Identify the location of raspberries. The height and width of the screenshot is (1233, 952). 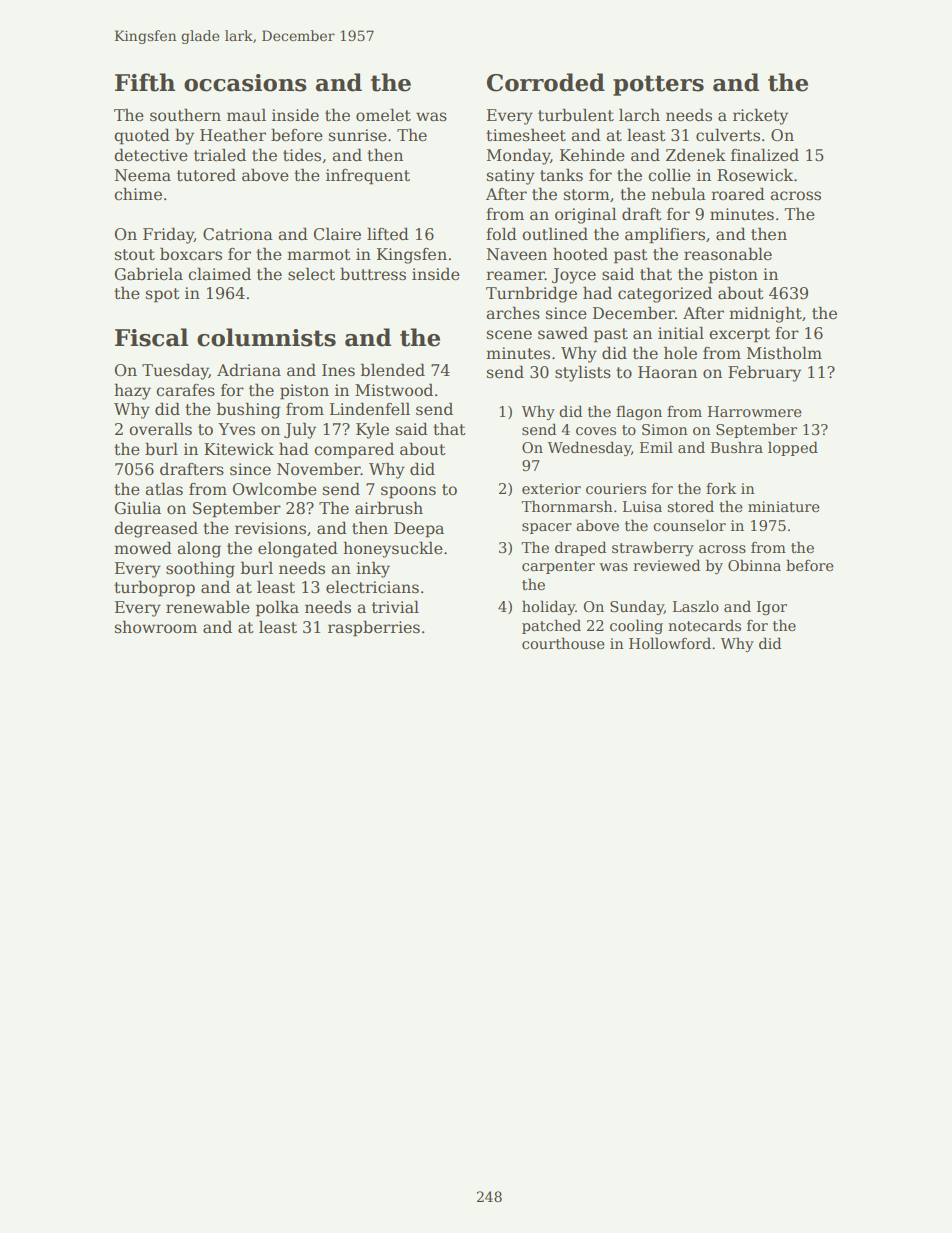
(374, 628).
